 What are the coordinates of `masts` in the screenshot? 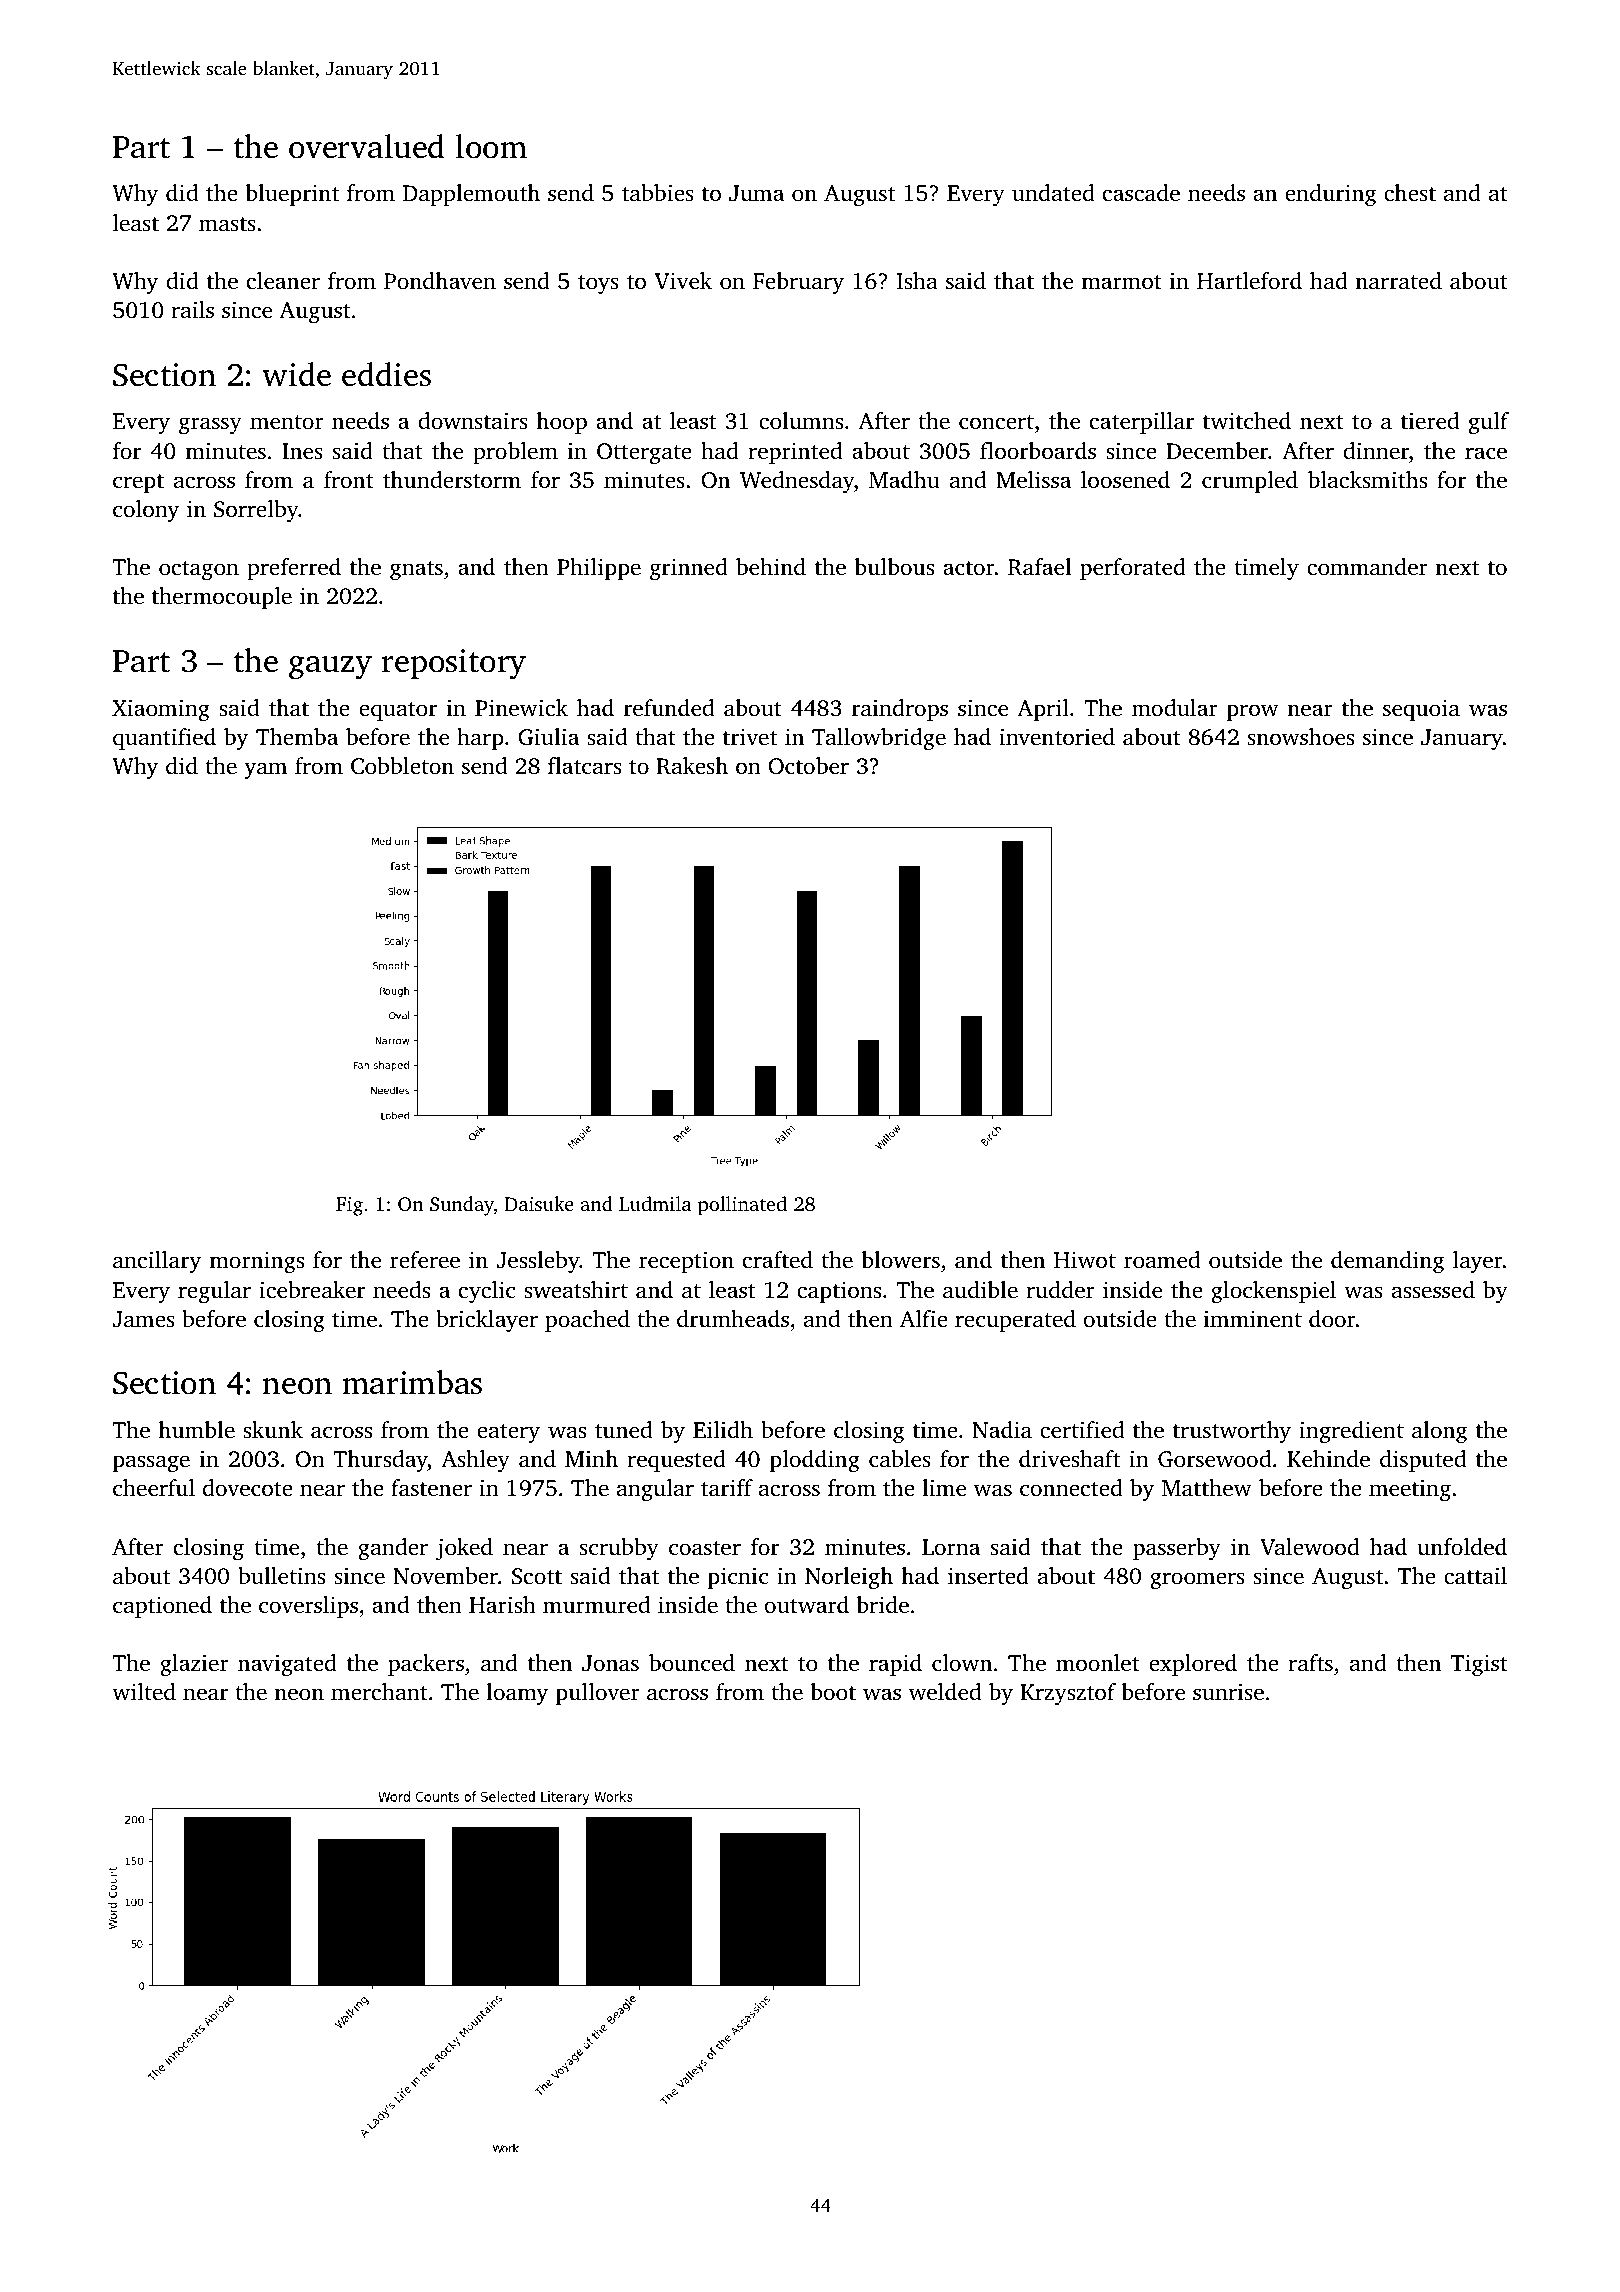 It's located at (227, 224).
